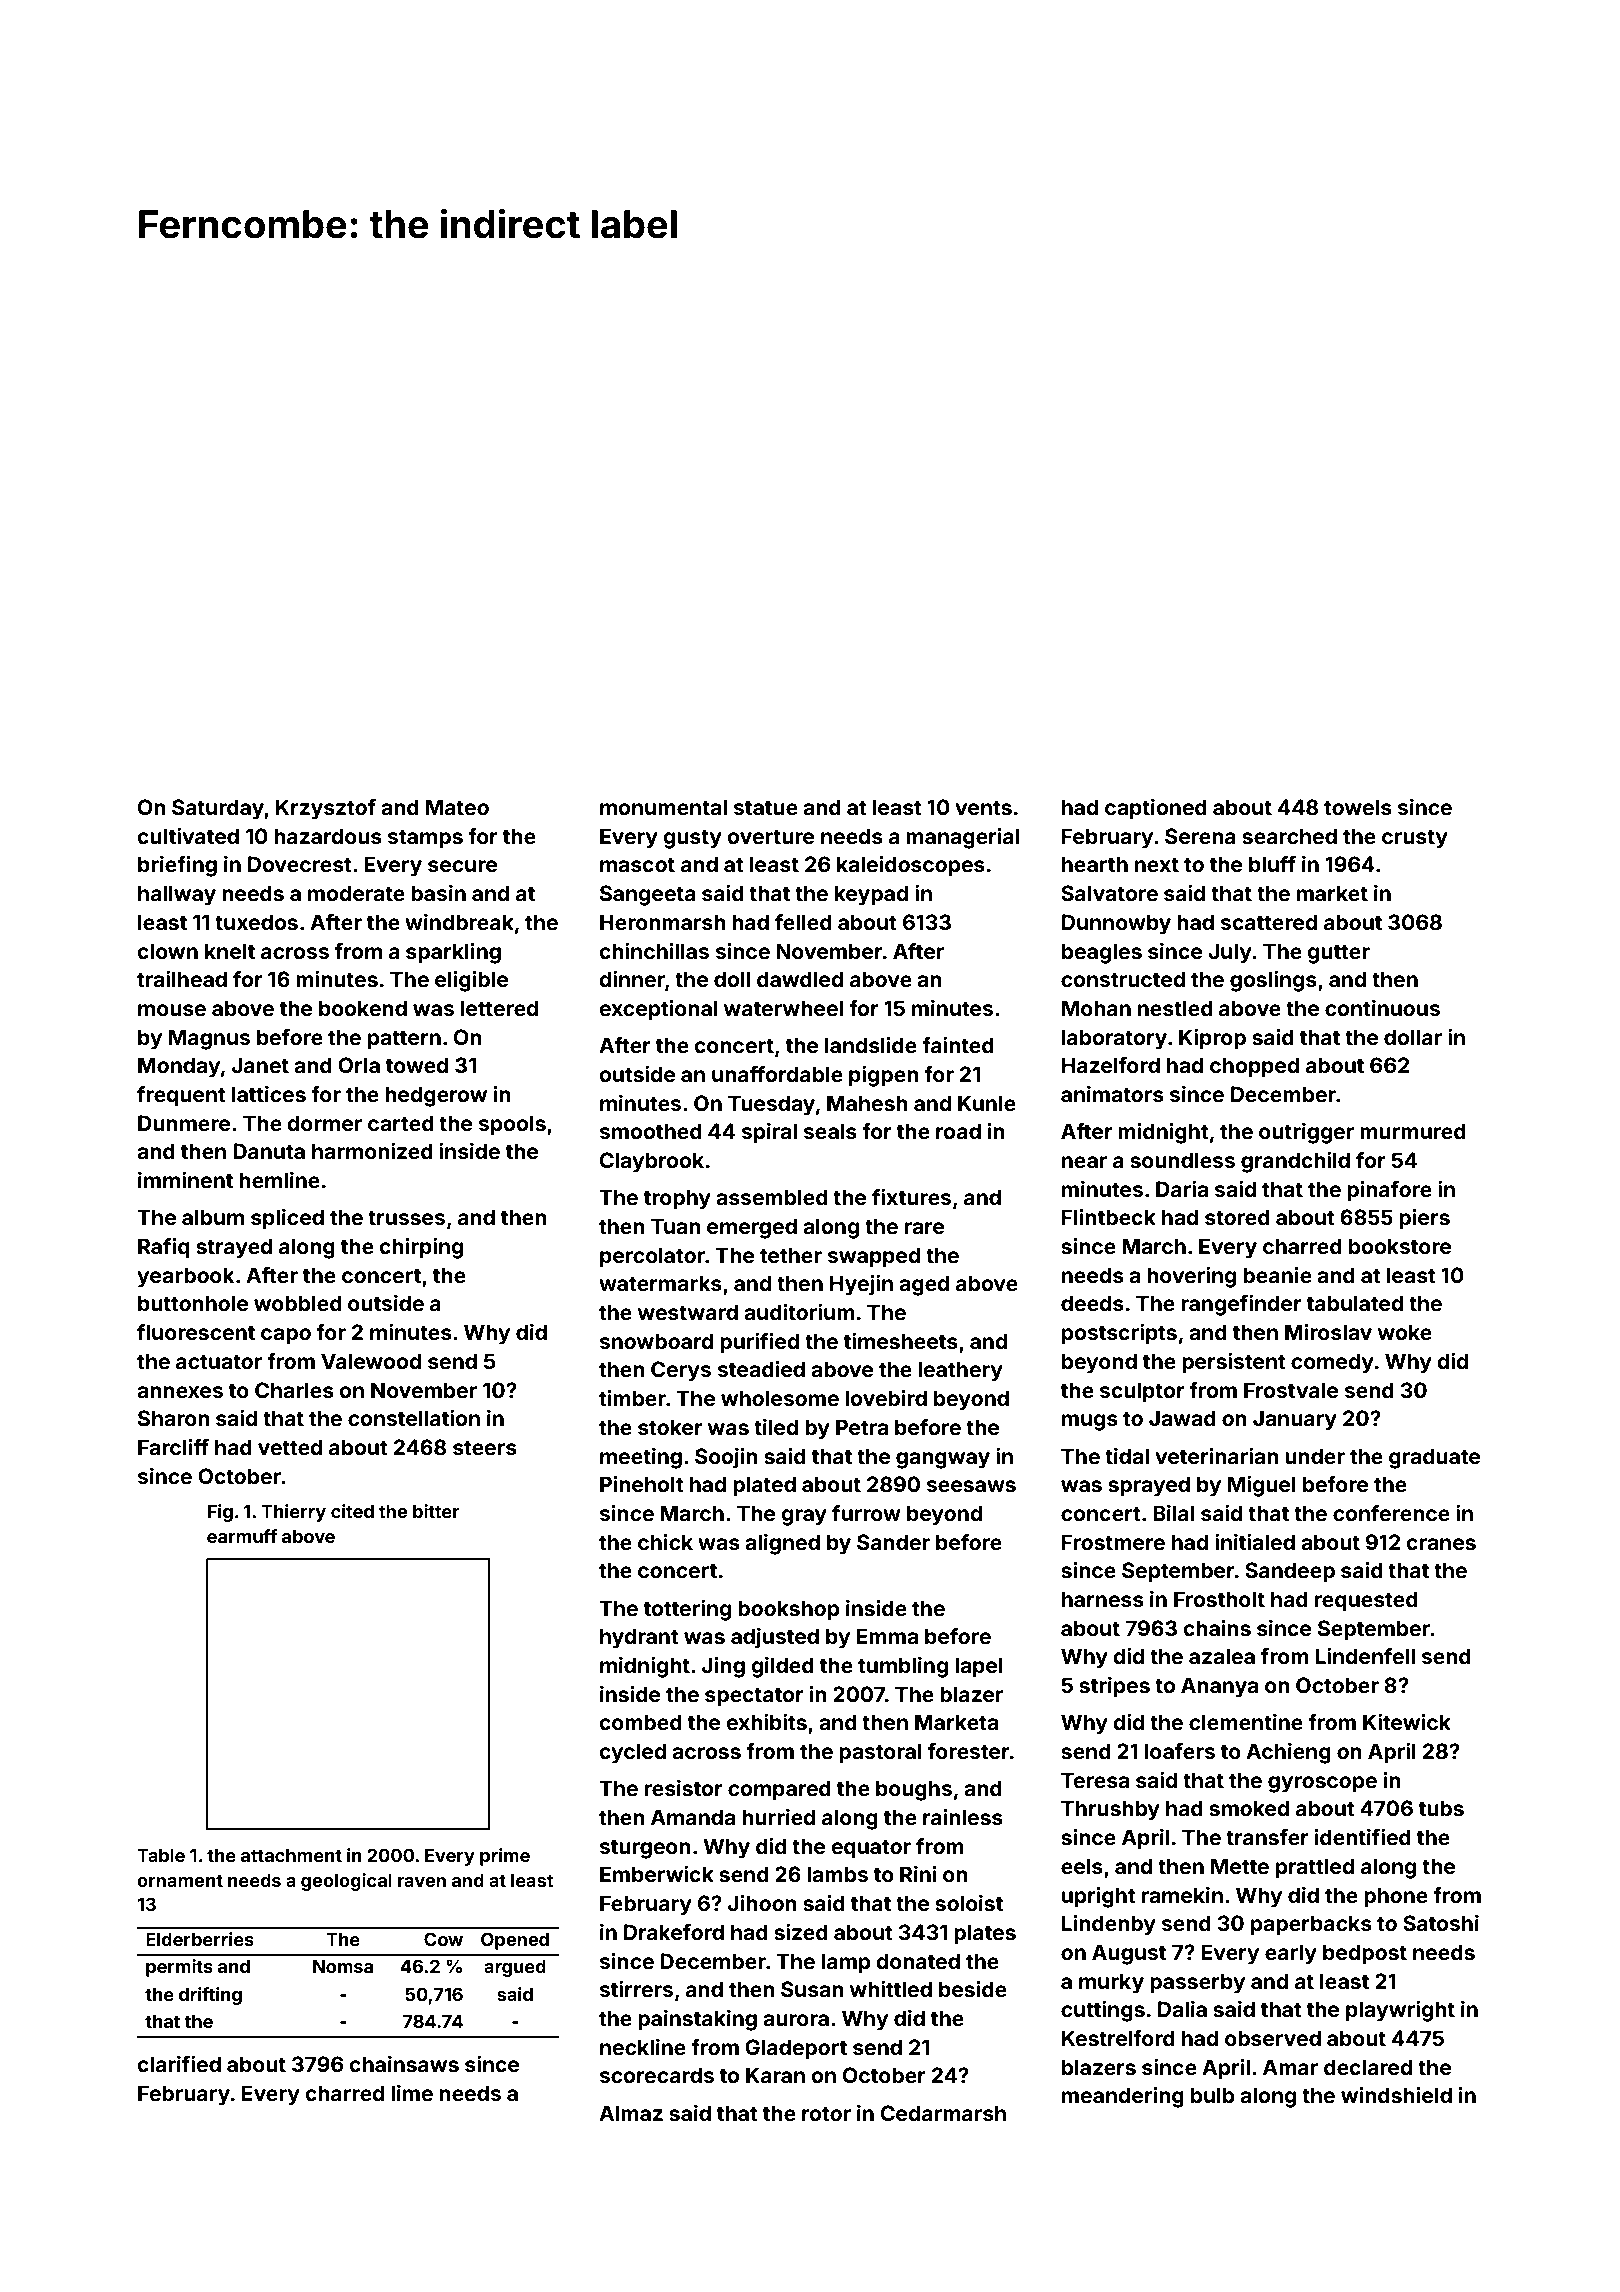 This screenshot has width=1620, height=2292. I want to click on towels, so click(1358, 807).
